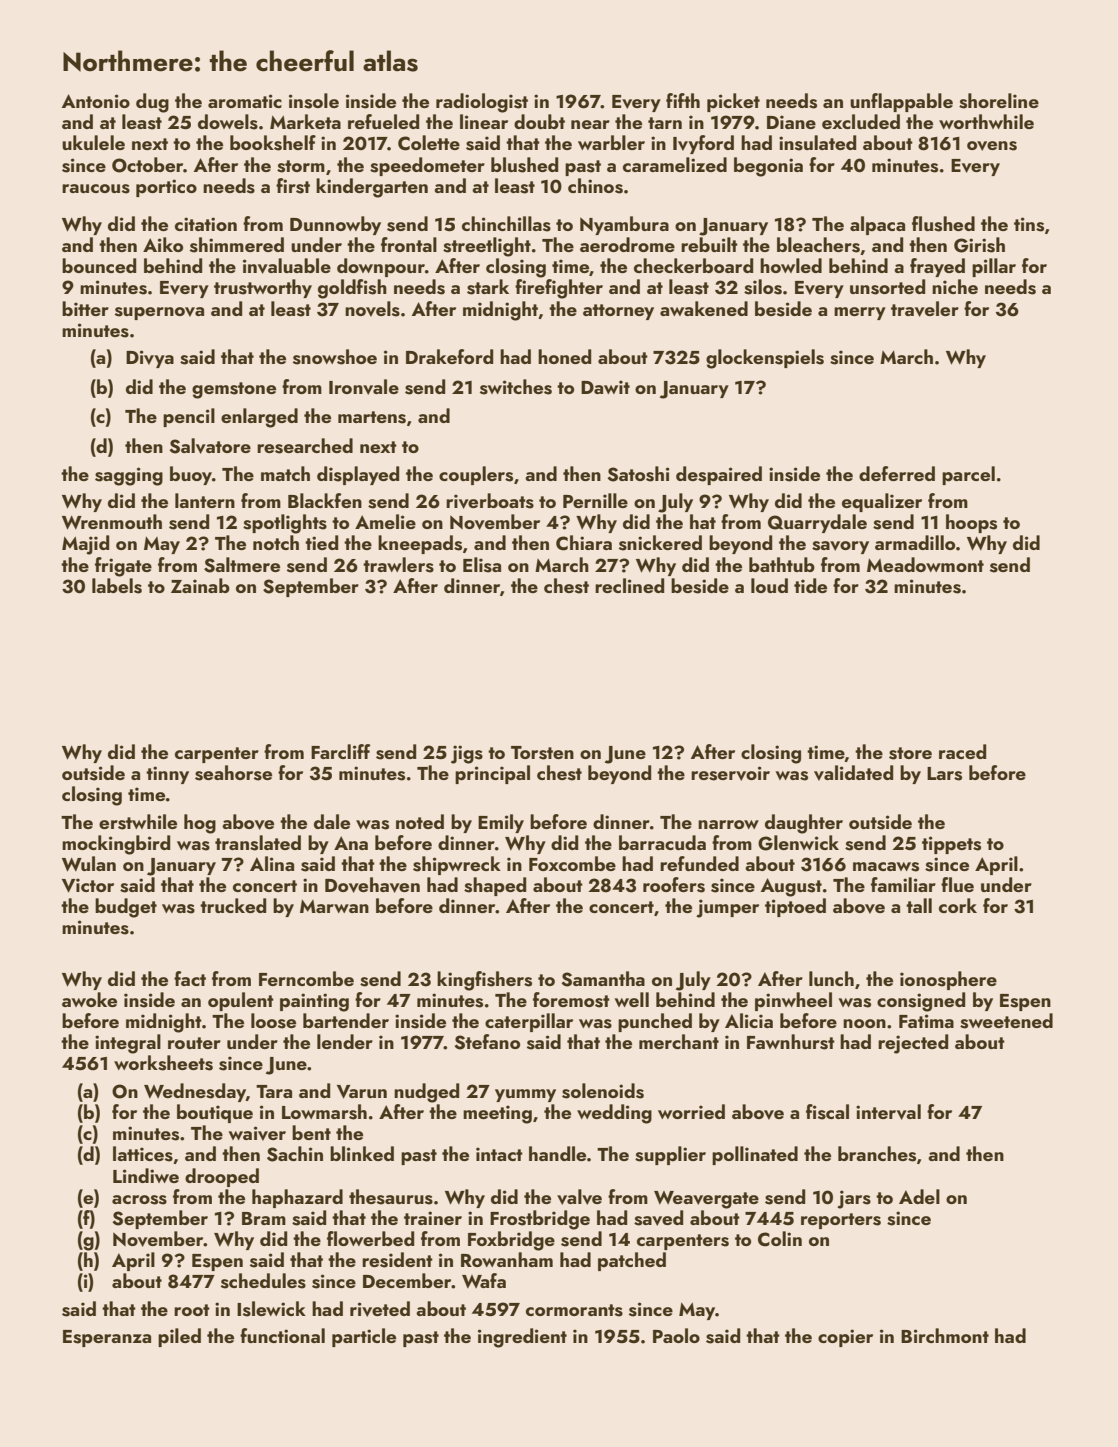 This screenshot has height=1447, width=1118. I want to click on Colette, so click(429, 143).
